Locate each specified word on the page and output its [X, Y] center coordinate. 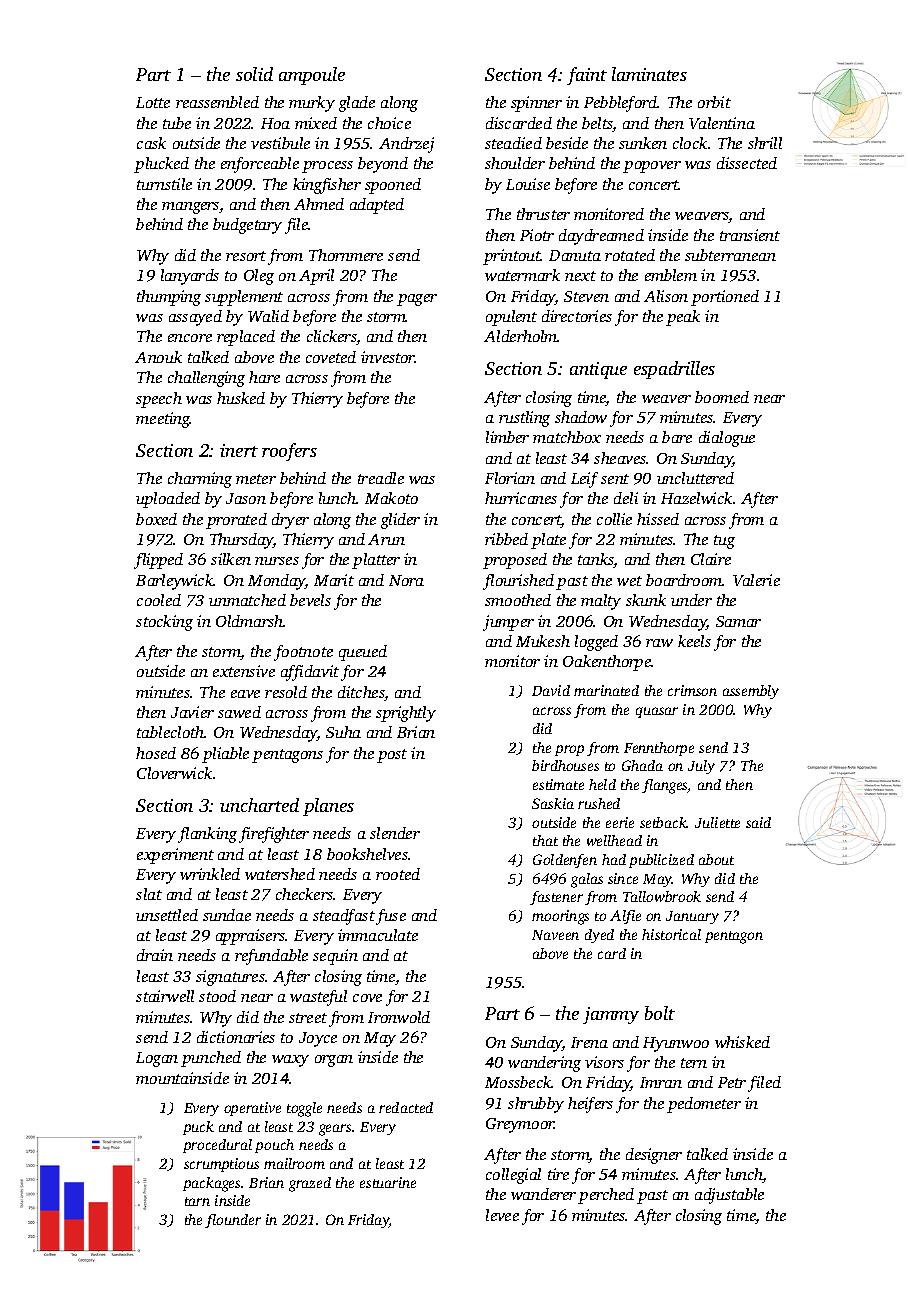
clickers [332, 337]
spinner [536, 104]
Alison [666, 296]
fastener [556, 898]
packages [211, 1184]
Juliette [717, 822]
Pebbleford [621, 104]
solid [254, 74]
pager [417, 300]
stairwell [165, 996]
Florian [510, 478]
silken [231, 559]
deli [626, 498]
